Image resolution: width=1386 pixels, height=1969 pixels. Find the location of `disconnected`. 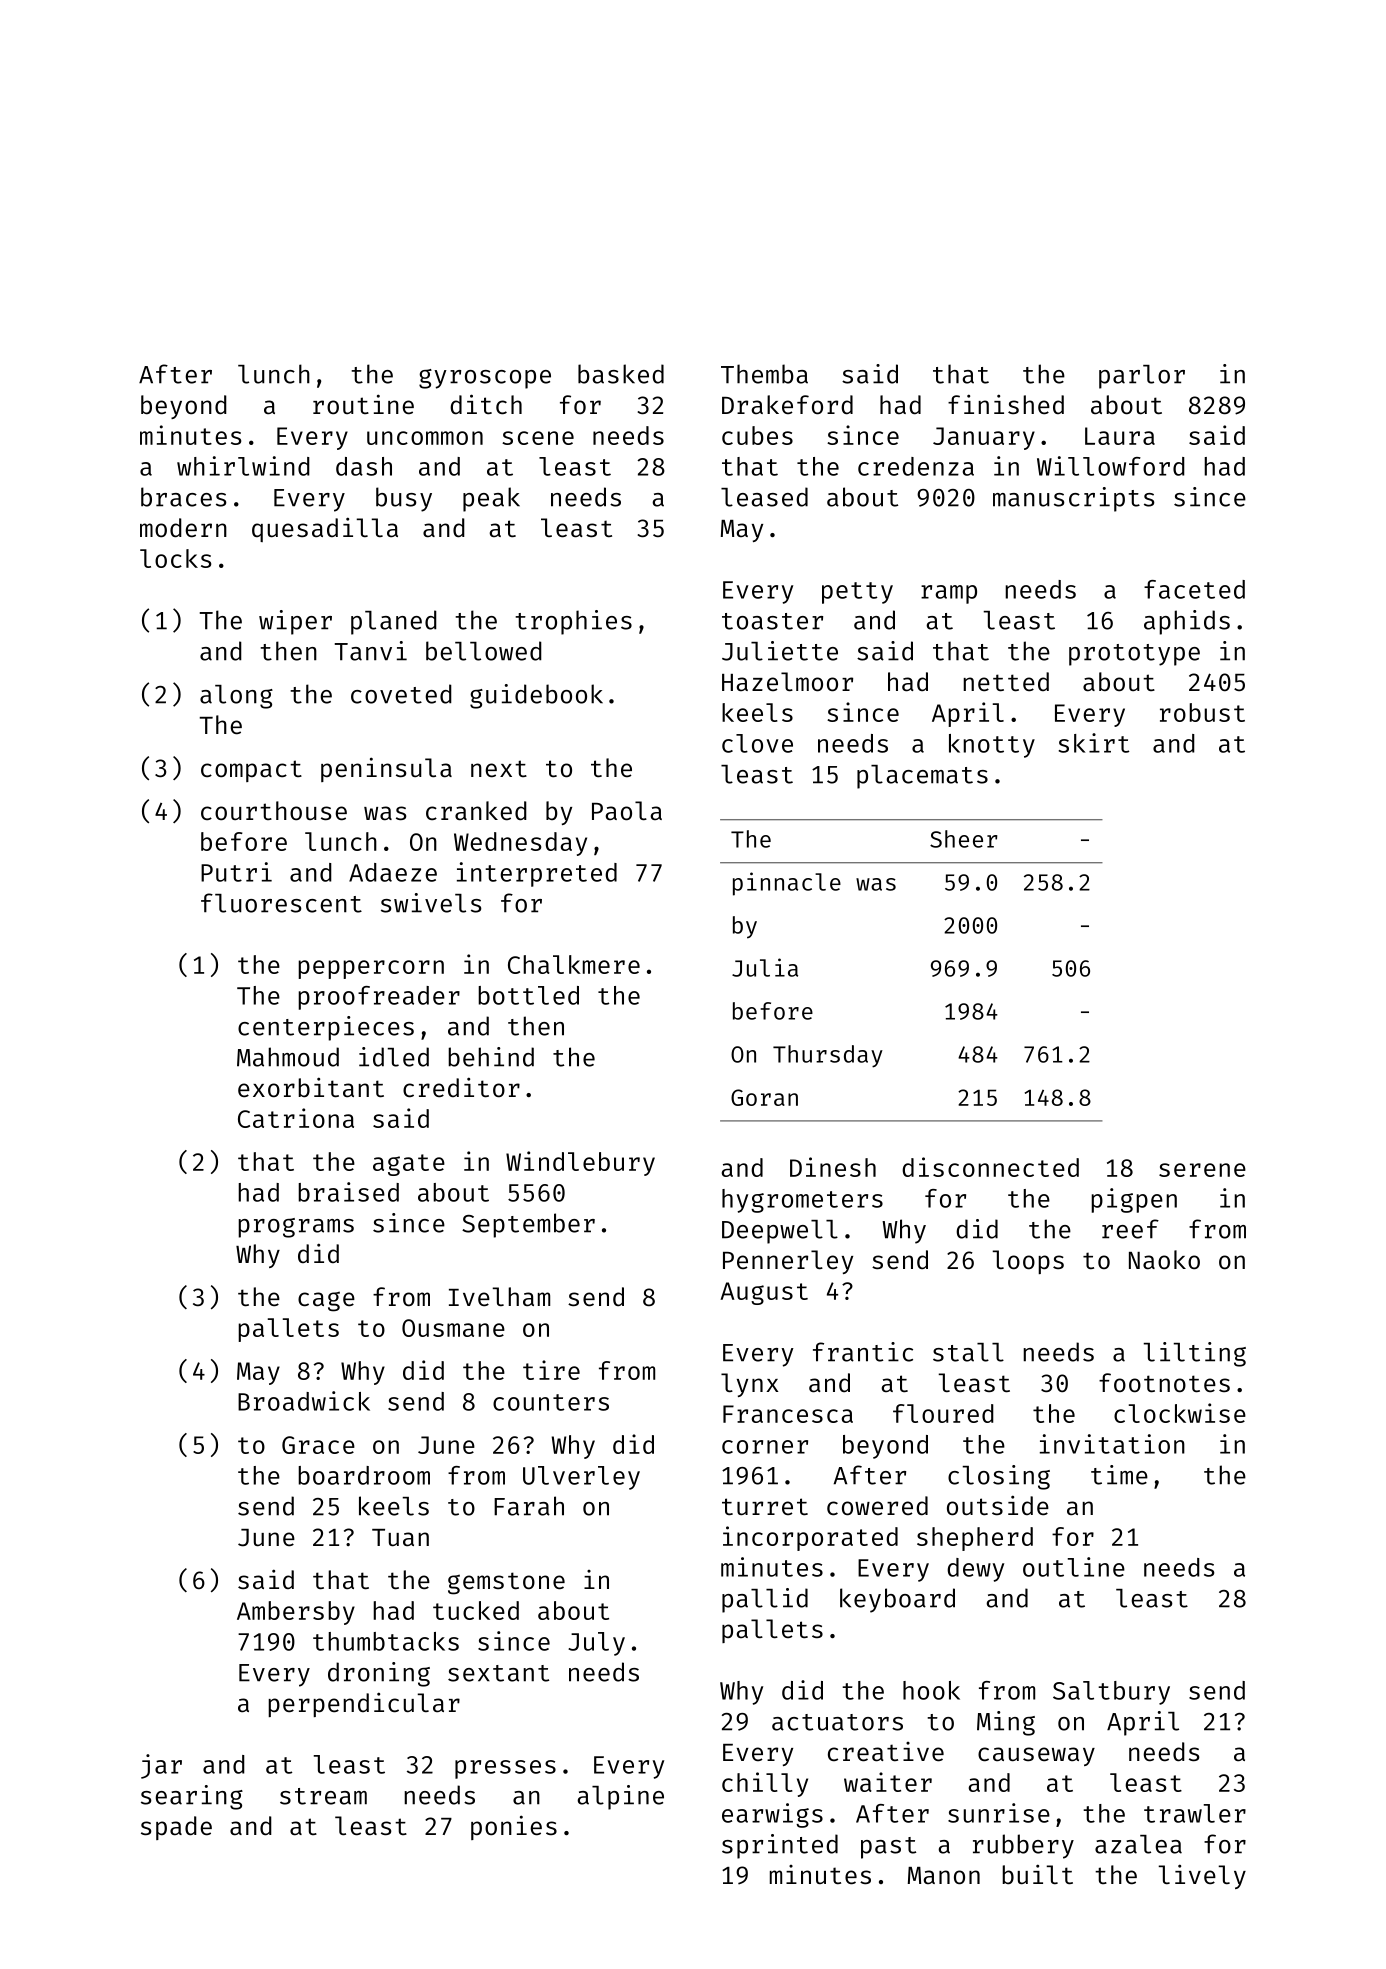

disconnected is located at coordinates (990, 1167).
